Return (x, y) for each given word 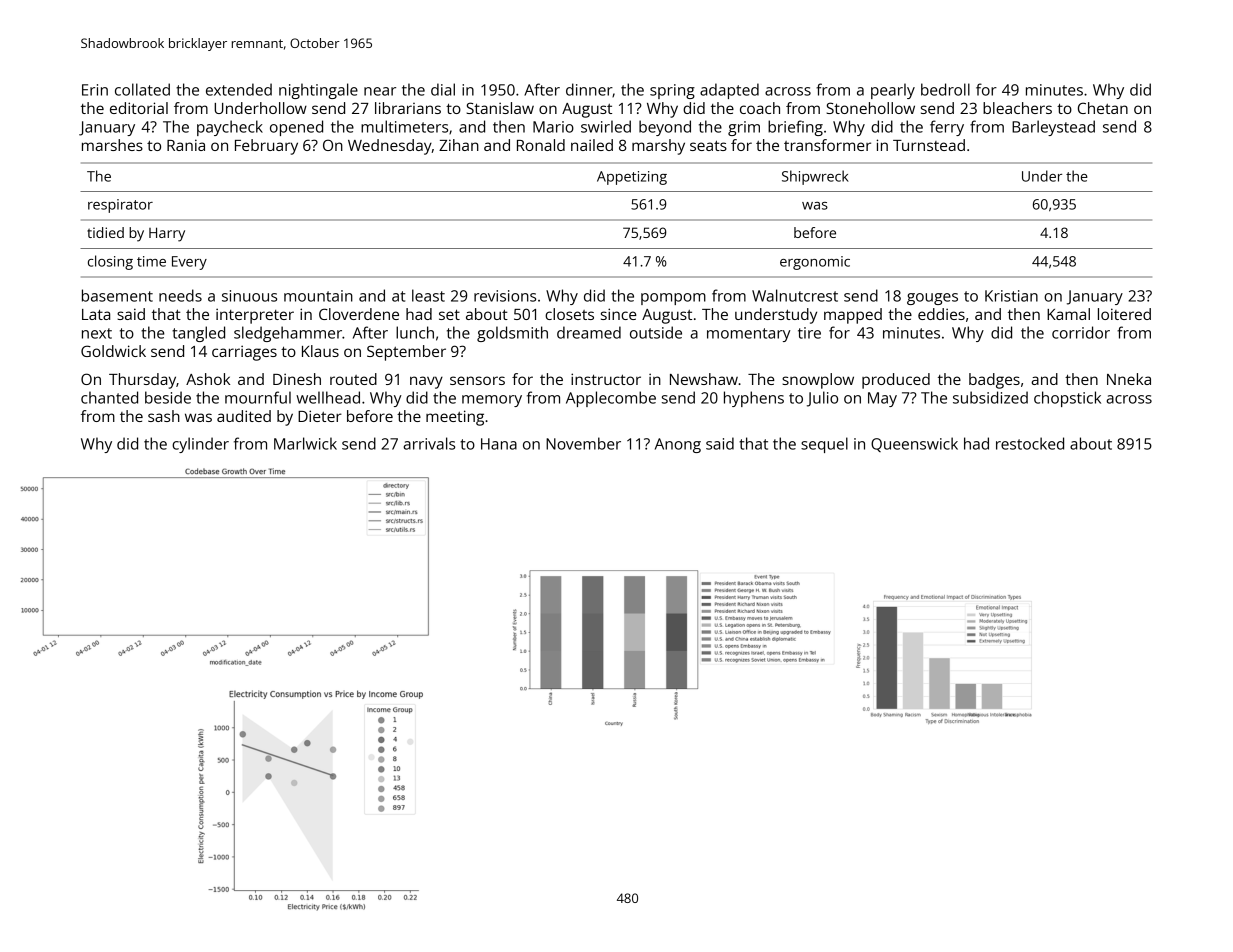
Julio (822, 399)
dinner (589, 90)
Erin (95, 90)
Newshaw (704, 379)
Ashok (208, 379)
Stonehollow (870, 108)
